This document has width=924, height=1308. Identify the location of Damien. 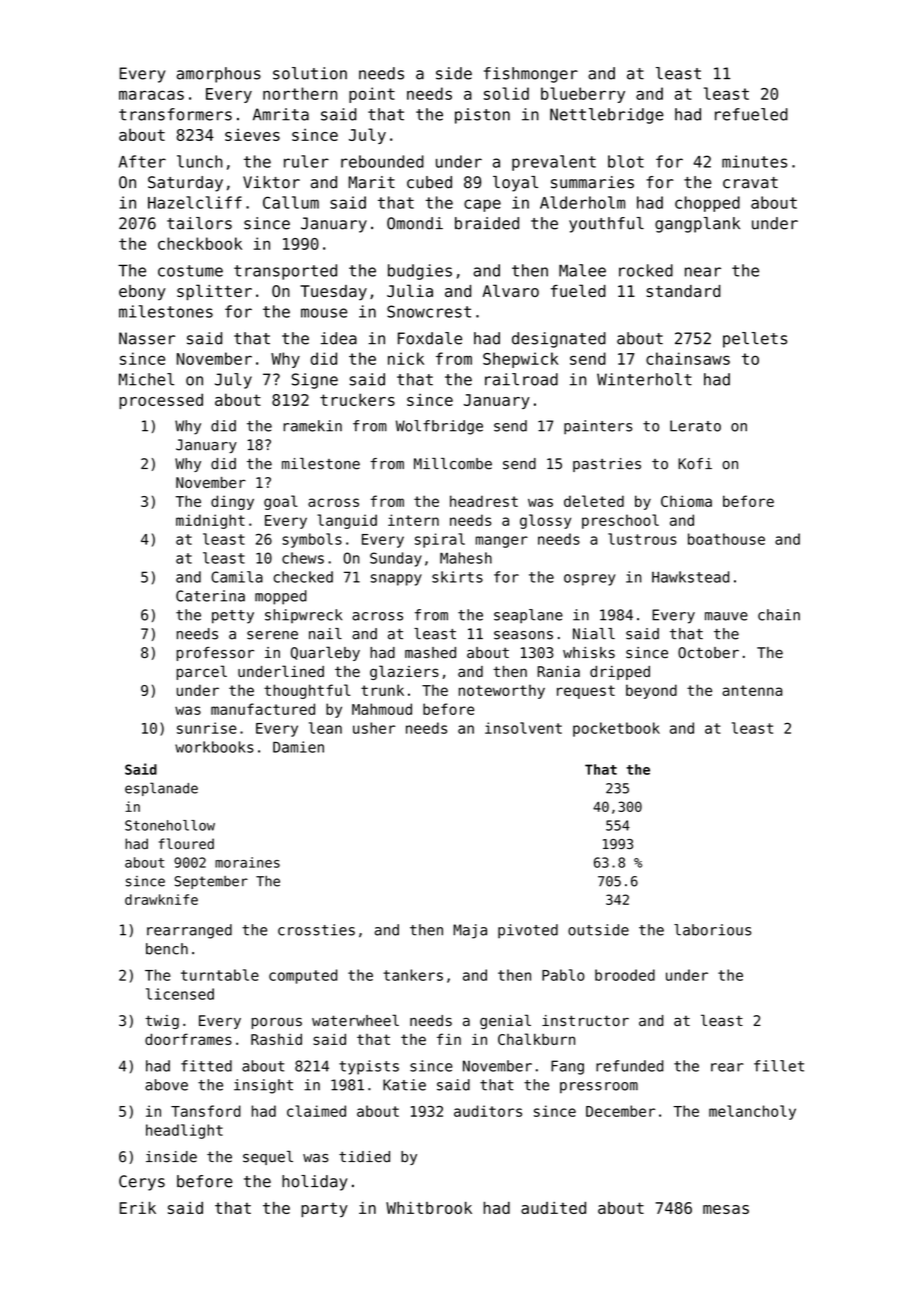
(298, 747).
